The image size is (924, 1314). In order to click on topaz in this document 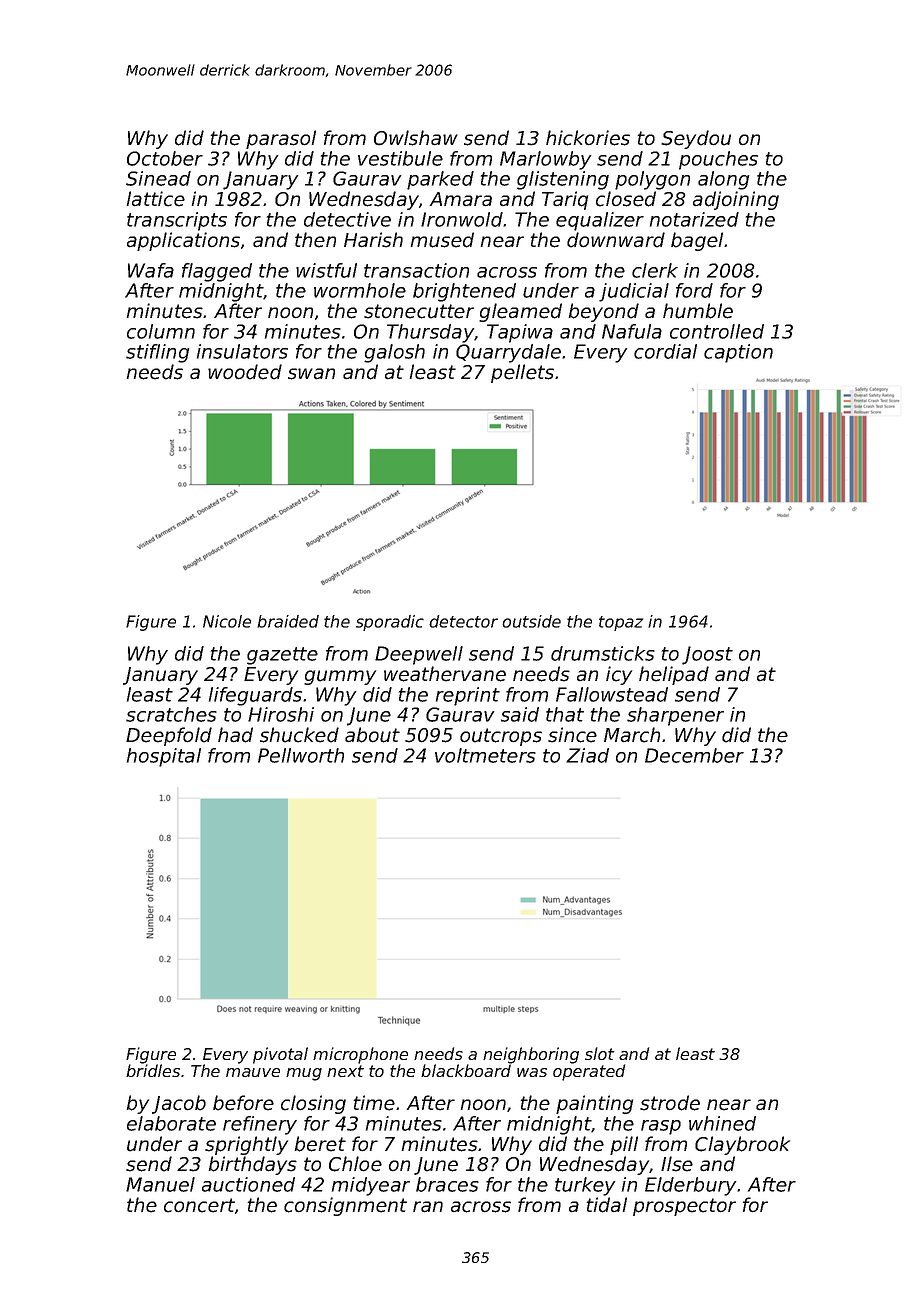, I will do `click(621, 623)`.
